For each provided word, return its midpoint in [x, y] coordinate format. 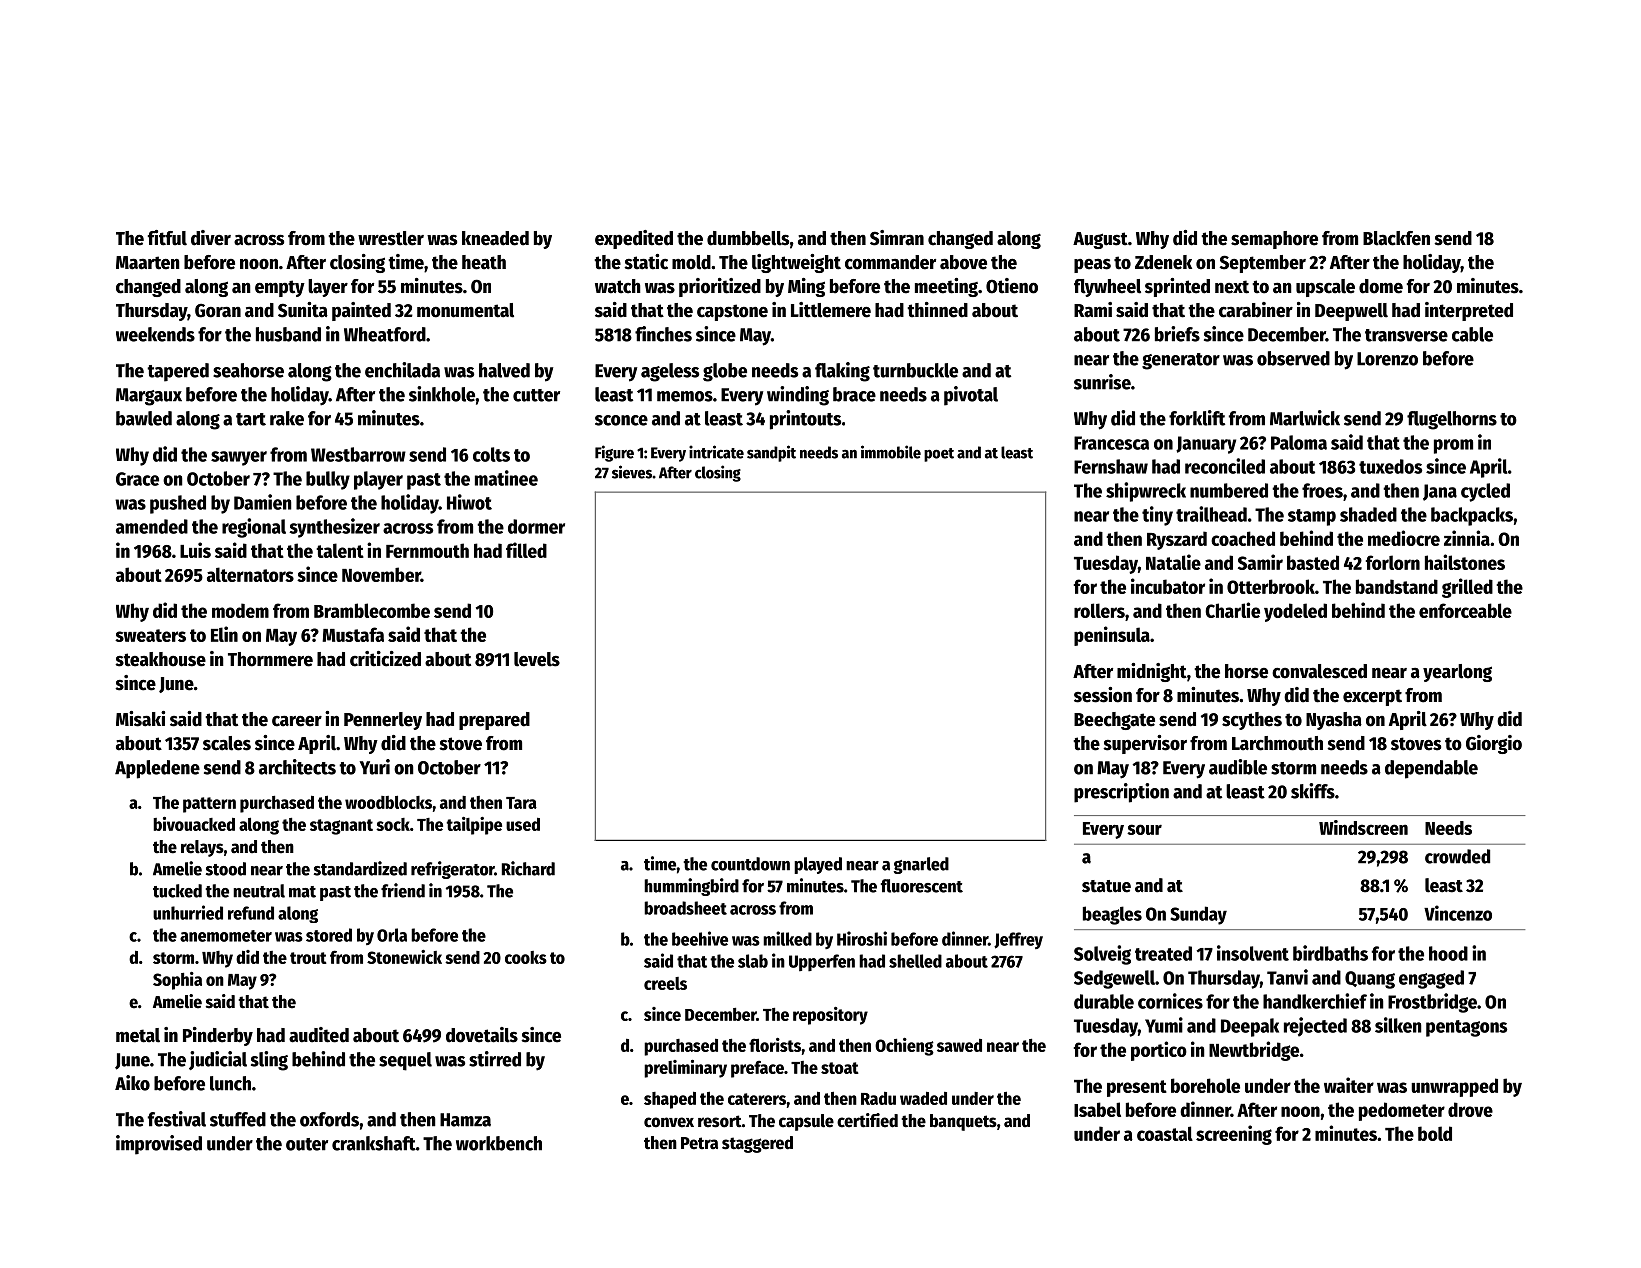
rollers [1099, 610]
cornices [1170, 1001]
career [297, 721]
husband [288, 334]
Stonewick [404, 957]
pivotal [971, 396]
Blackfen [1396, 238]
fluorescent [922, 886]
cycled [1485, 492]
